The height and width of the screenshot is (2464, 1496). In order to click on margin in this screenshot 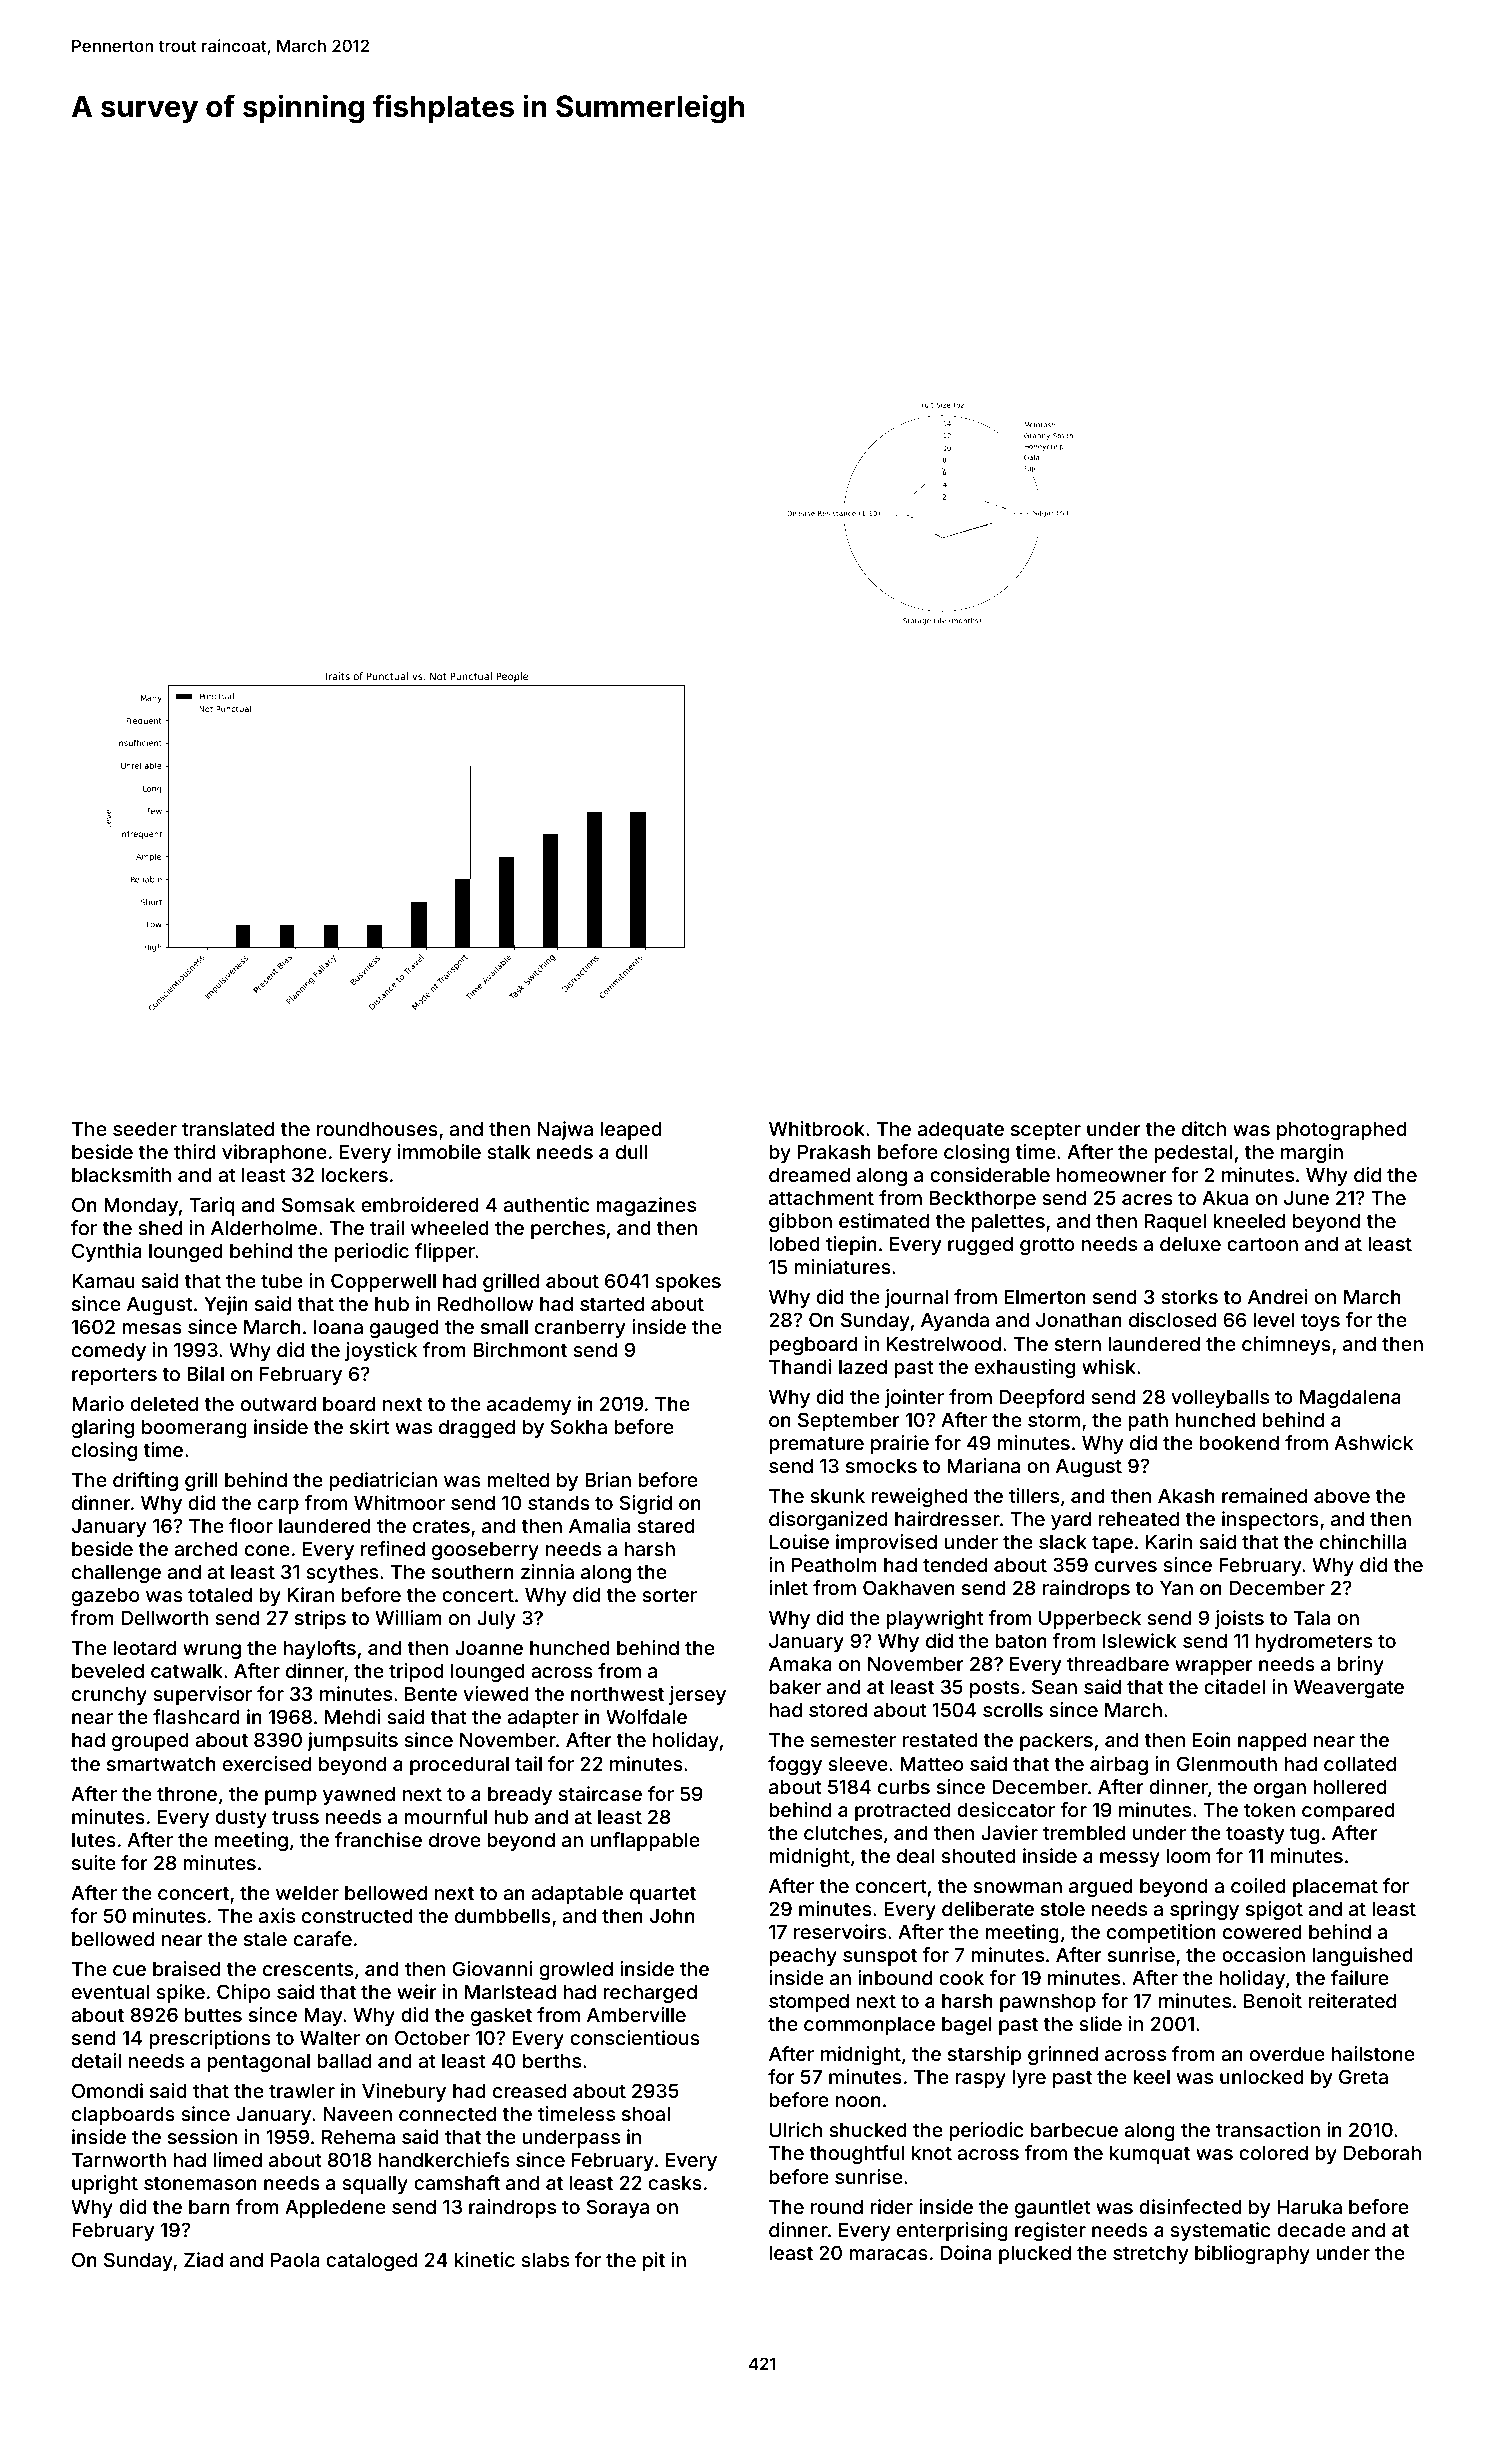, I will do `click(1312, 1153)`.
